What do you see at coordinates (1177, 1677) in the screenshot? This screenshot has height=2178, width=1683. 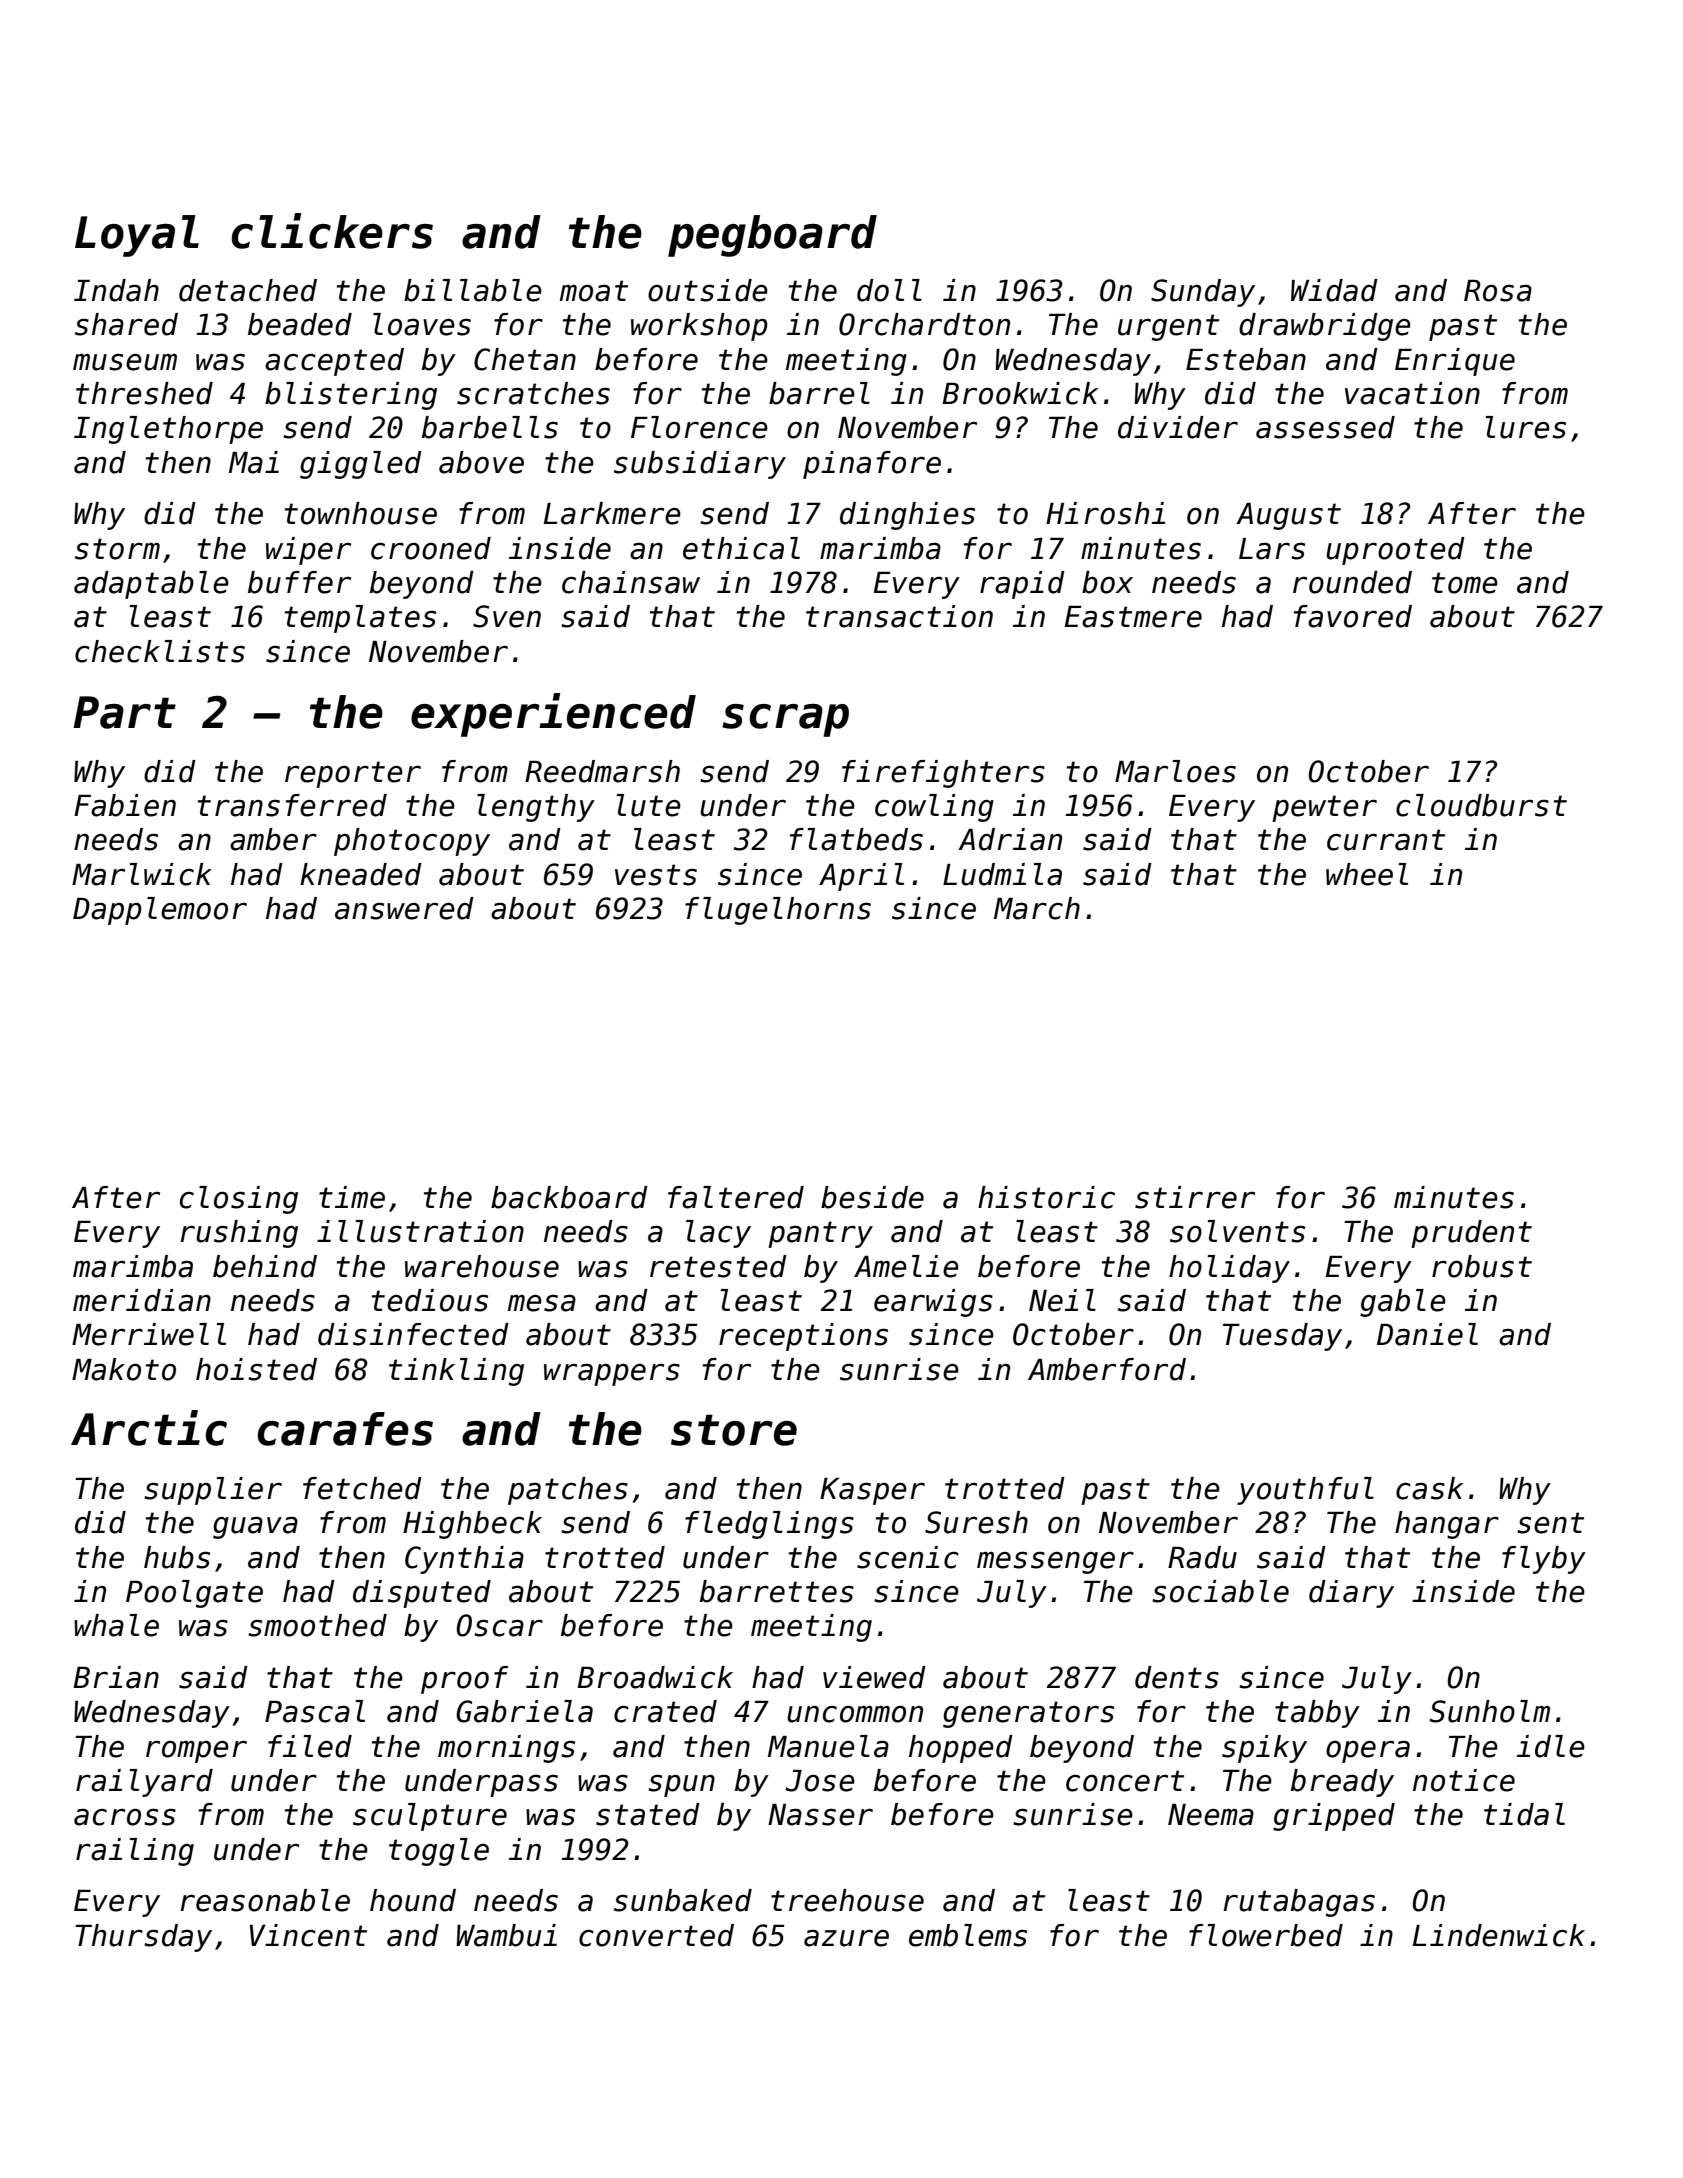 I see `dents` at bounding box center [1177, 1677].
